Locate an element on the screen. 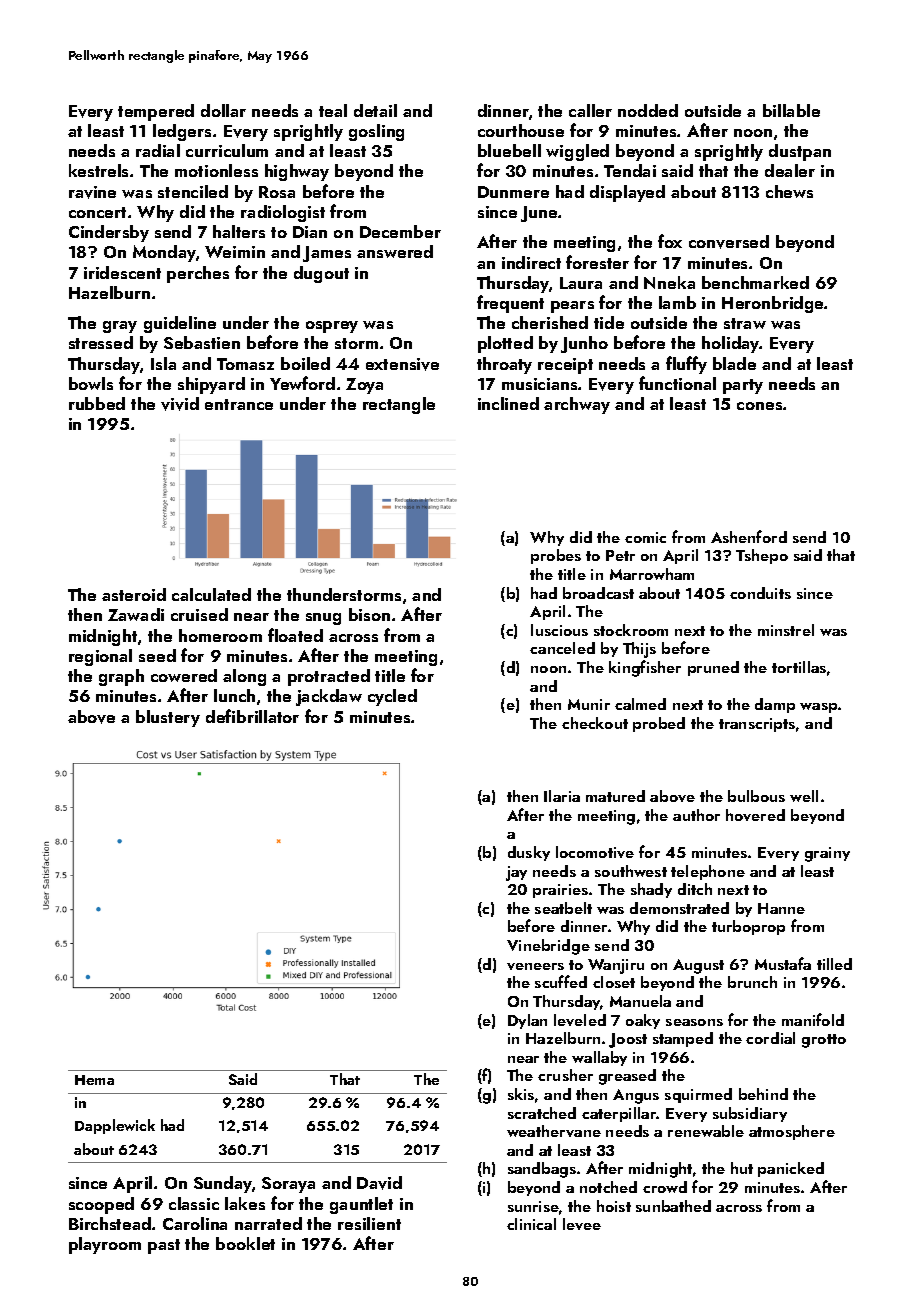 Image resolution: width=924 pixels, height=1314 pixels. lakes is located at coordinates (245, 1203).
